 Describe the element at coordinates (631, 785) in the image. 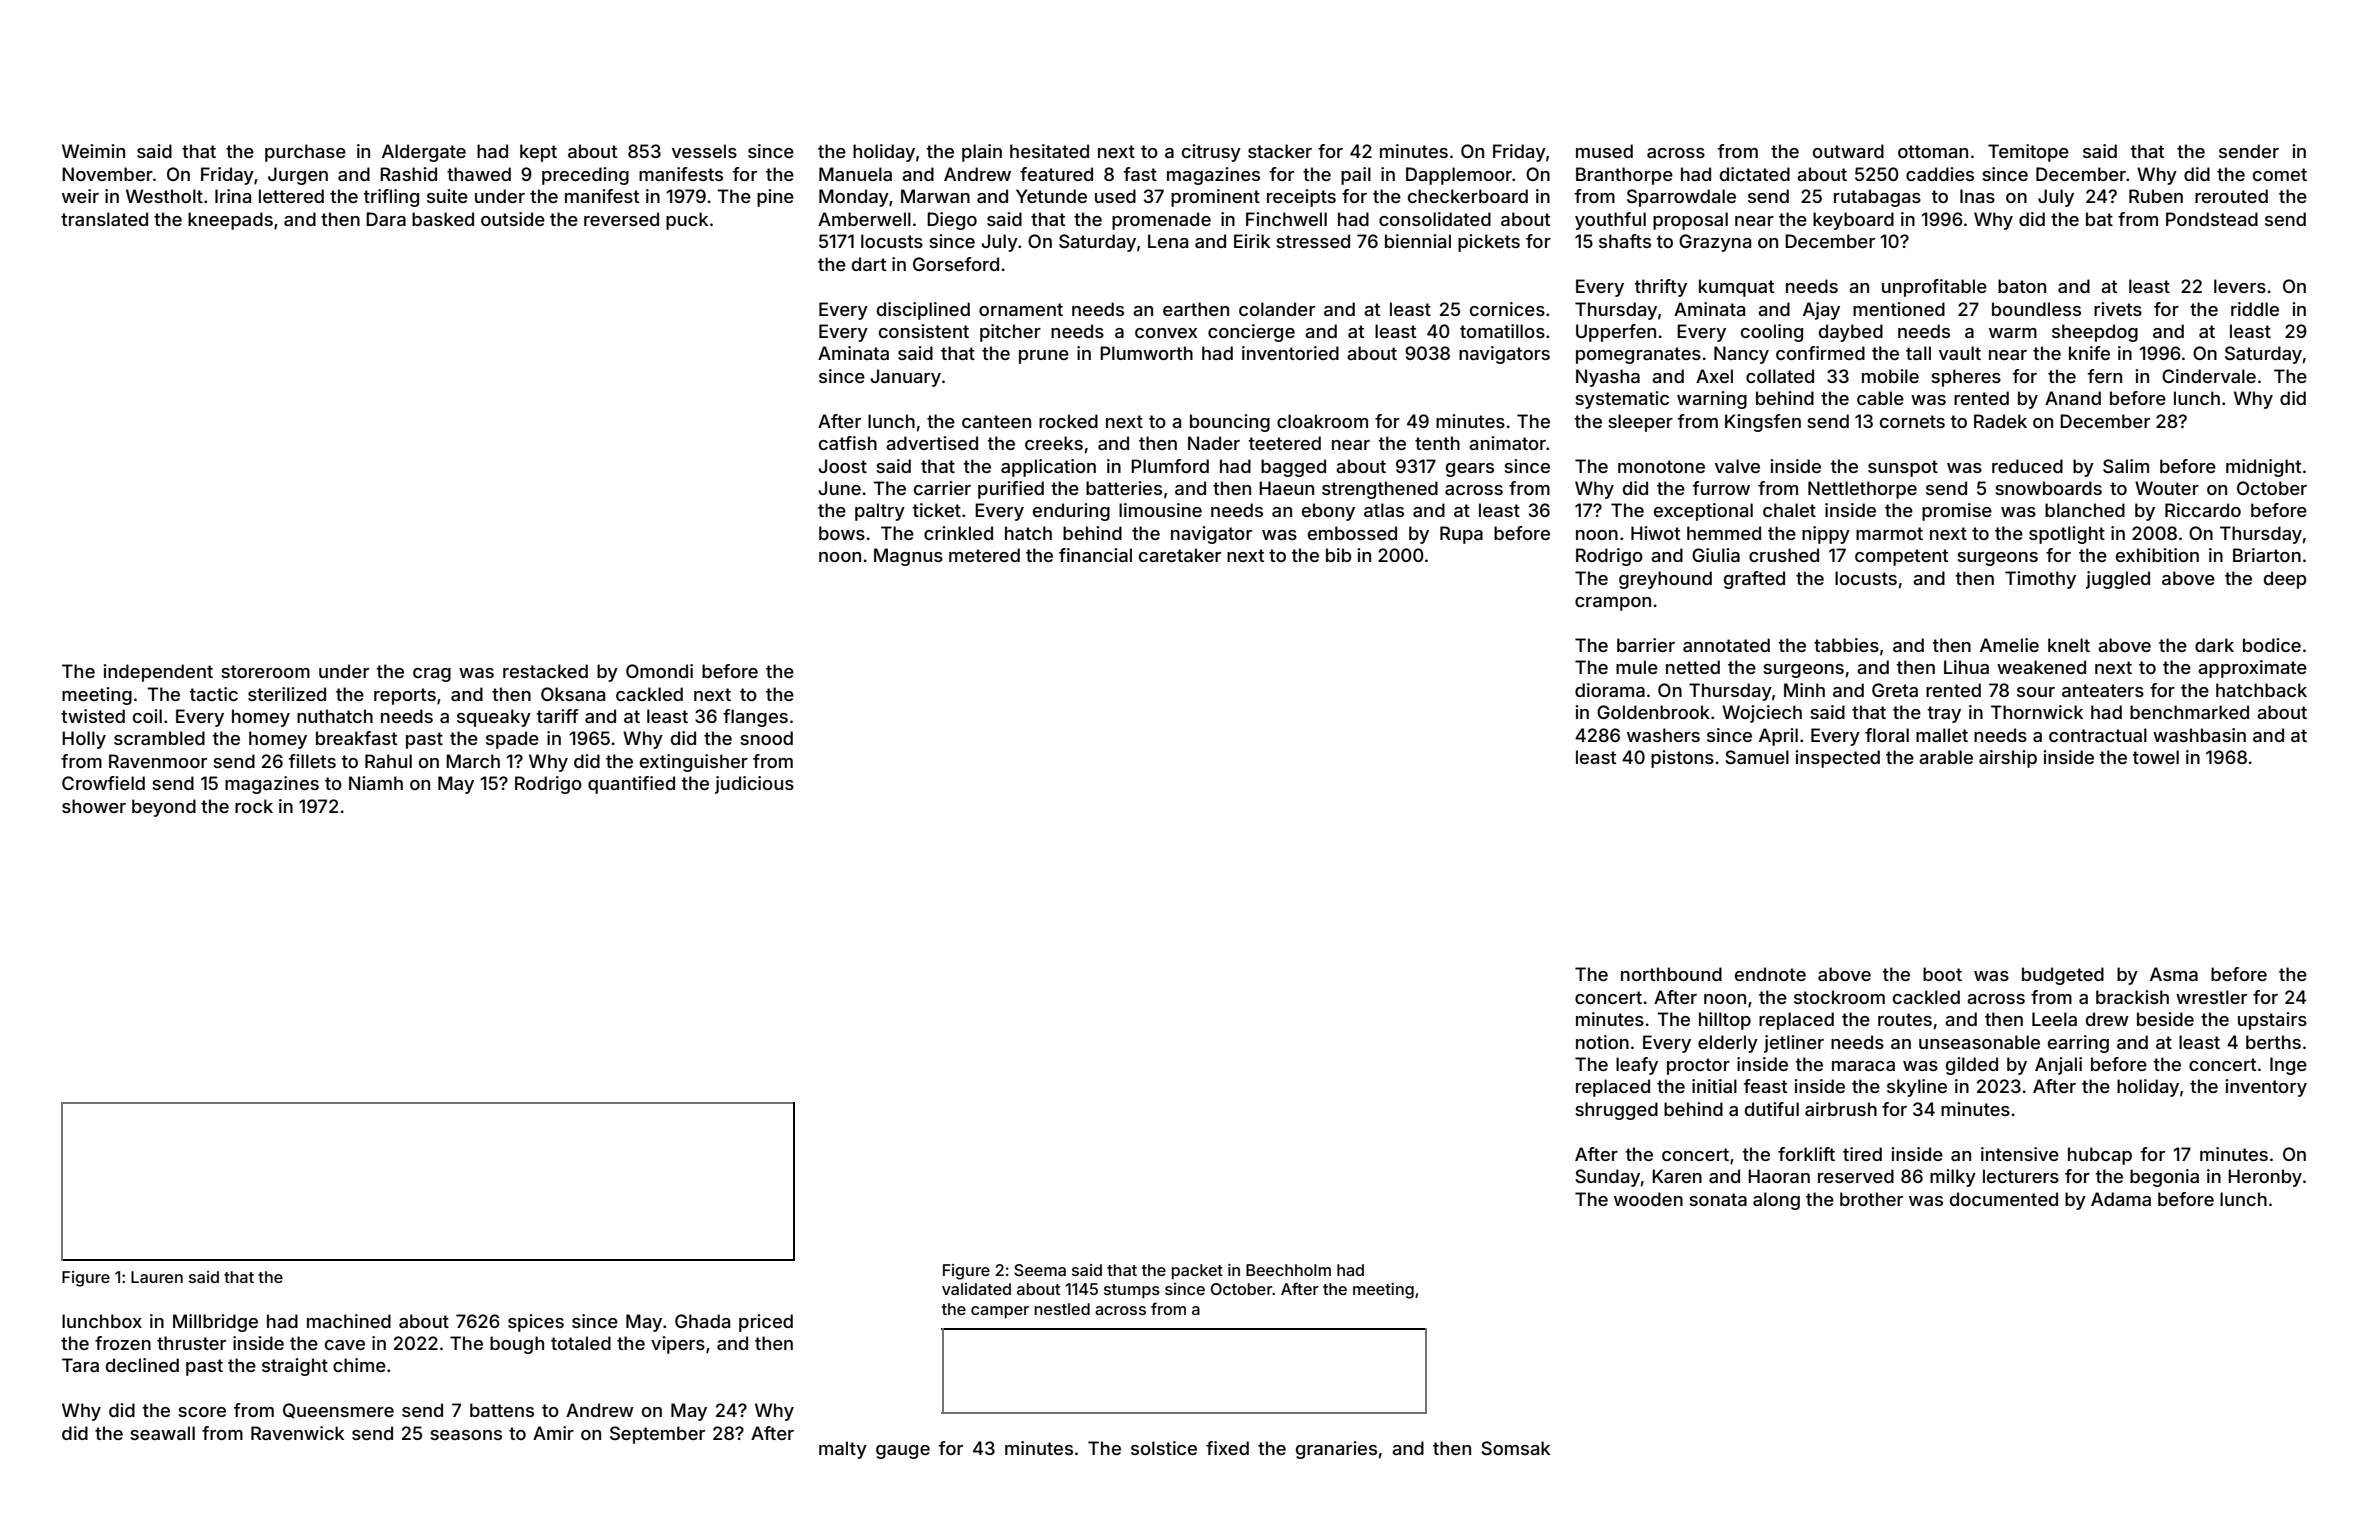

I see `quantified` at that location.
